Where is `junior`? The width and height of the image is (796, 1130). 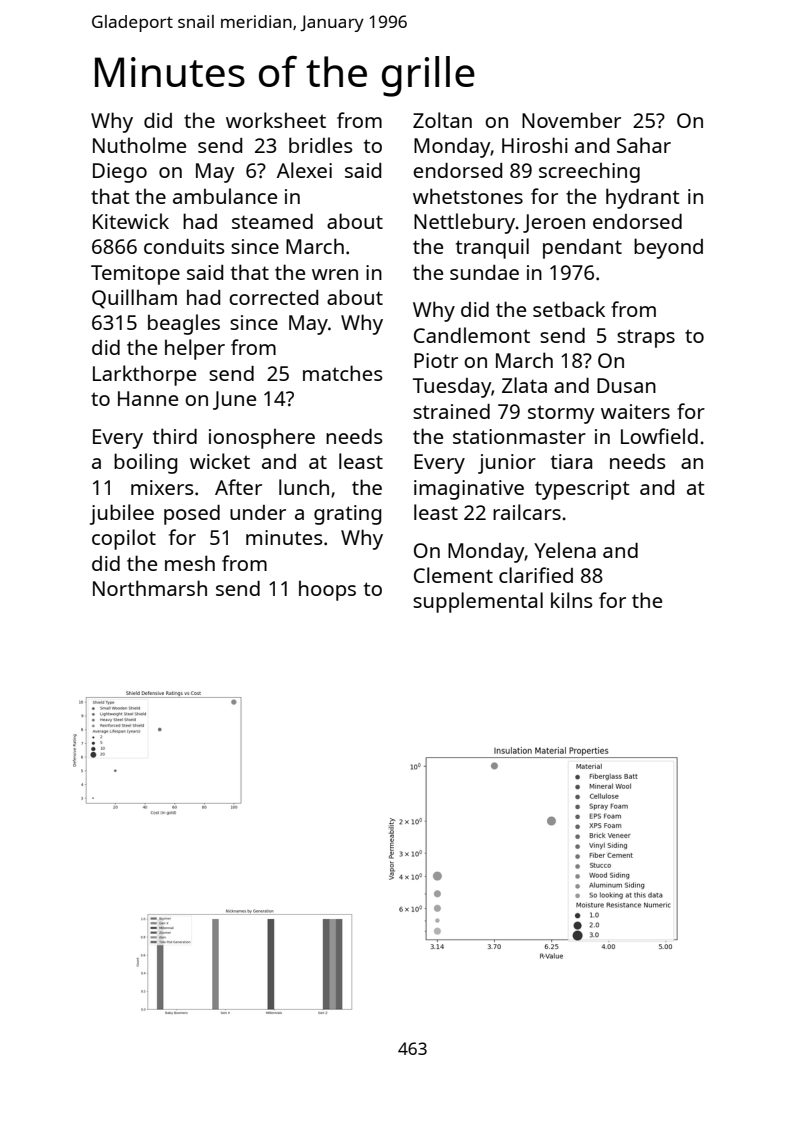 junior is located at coordinates (507, 464).
